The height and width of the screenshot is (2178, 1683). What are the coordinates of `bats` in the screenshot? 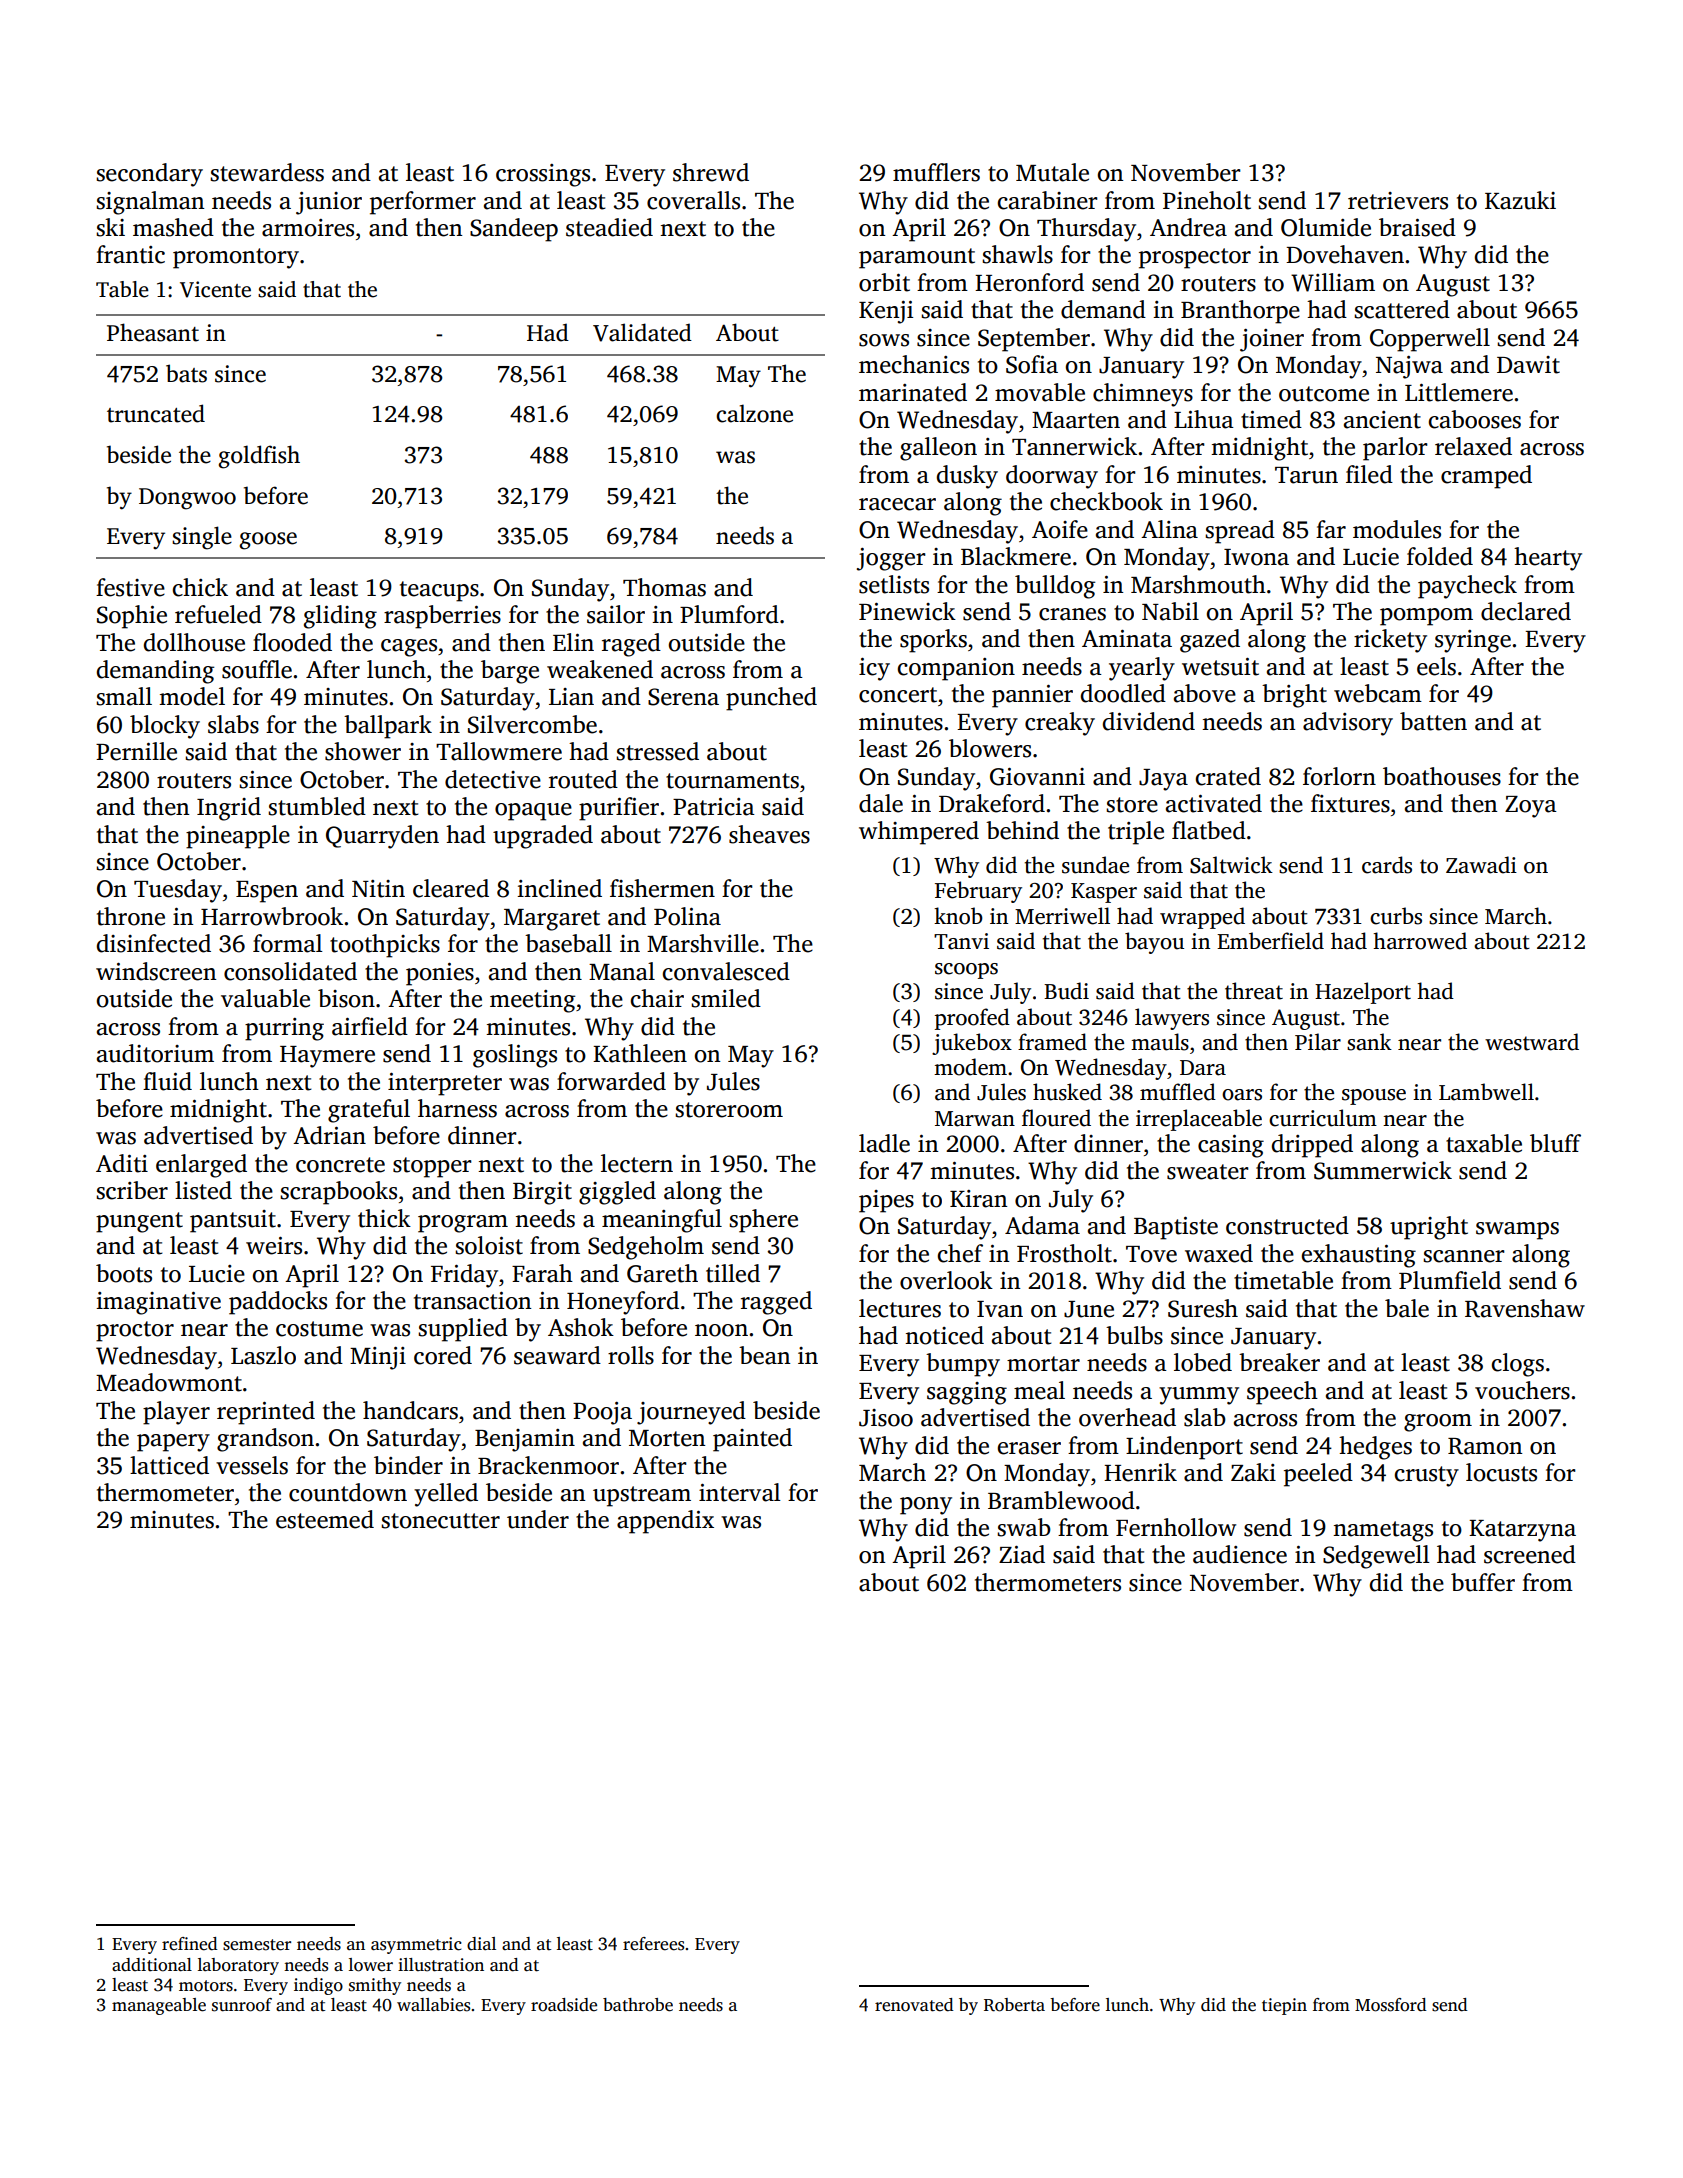 It's located at (186, 373).
